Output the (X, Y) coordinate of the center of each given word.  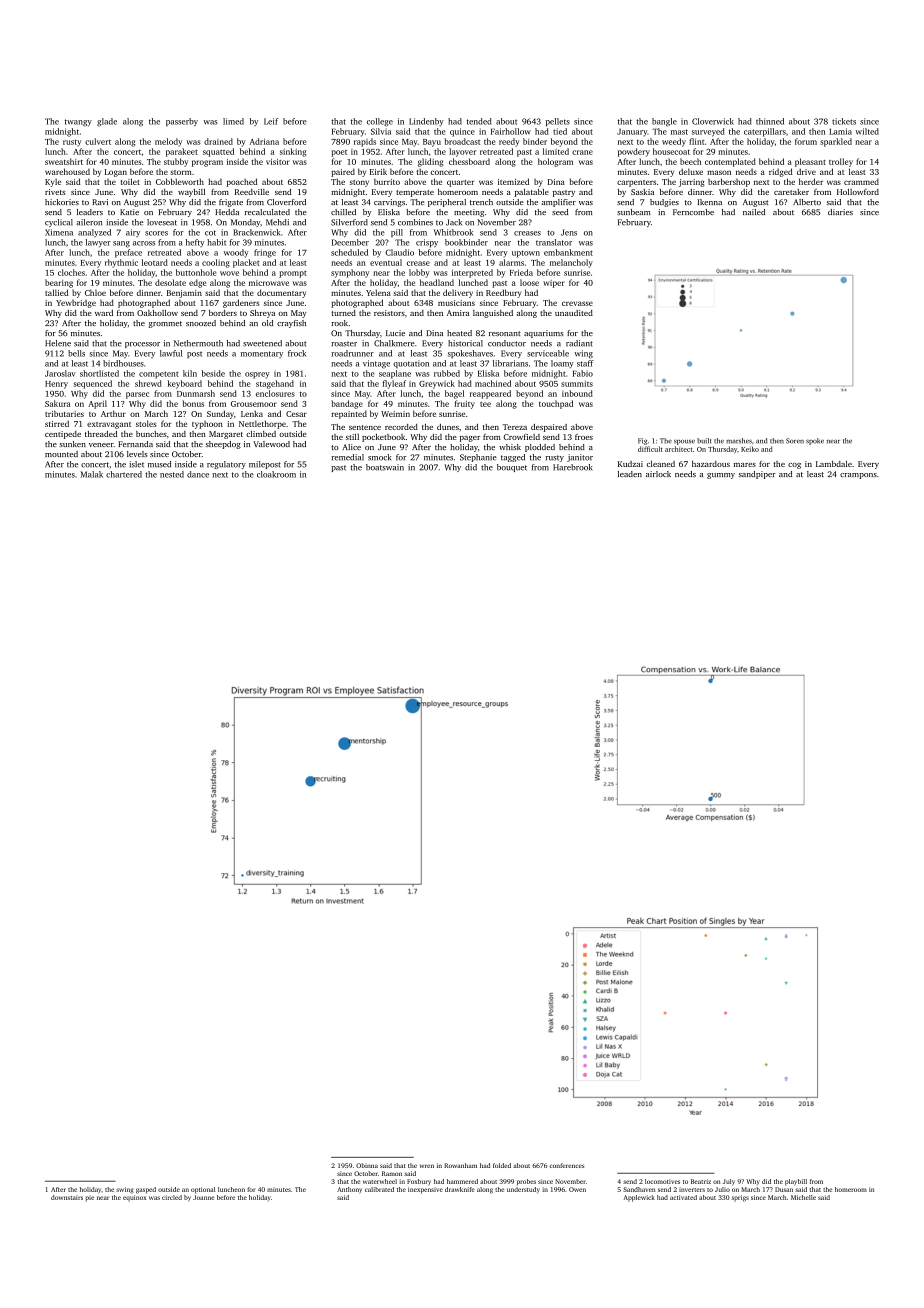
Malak (92, 474)
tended (479, 121)
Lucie (395, 333)
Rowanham (460, 1165)
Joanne (203, 1197)
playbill (796, 1182)
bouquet (512, 468)
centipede (63, 435)
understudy (523, 1190)
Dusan (784, 1189)
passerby (182, 122)
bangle (664, 122)
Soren (795, 441)
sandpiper (757, 475)
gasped (146, 1190)
